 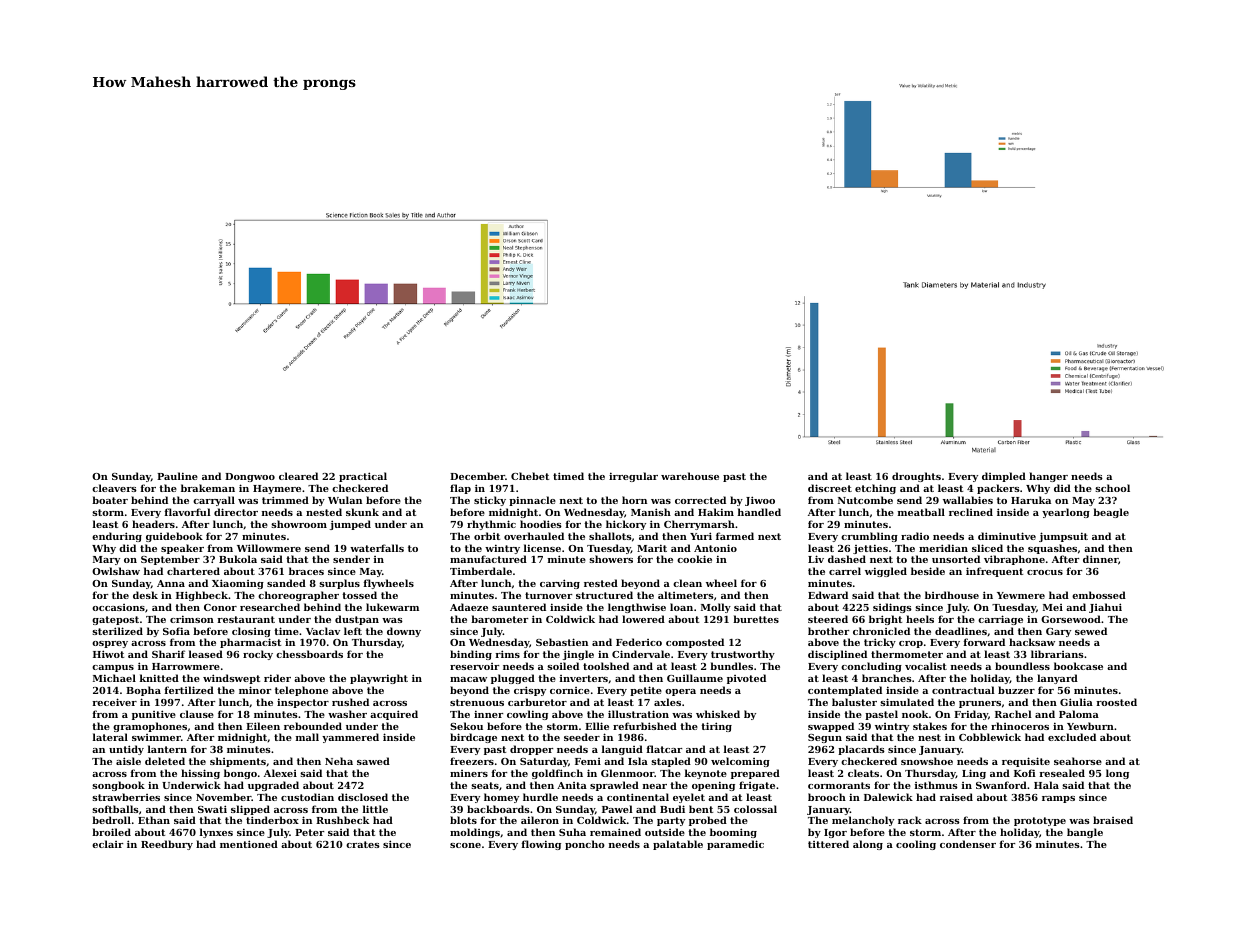 What do you see at coordinates (743, 655) in the screenshot?
I see `trustworthy` at bounding box center [743, 655].
